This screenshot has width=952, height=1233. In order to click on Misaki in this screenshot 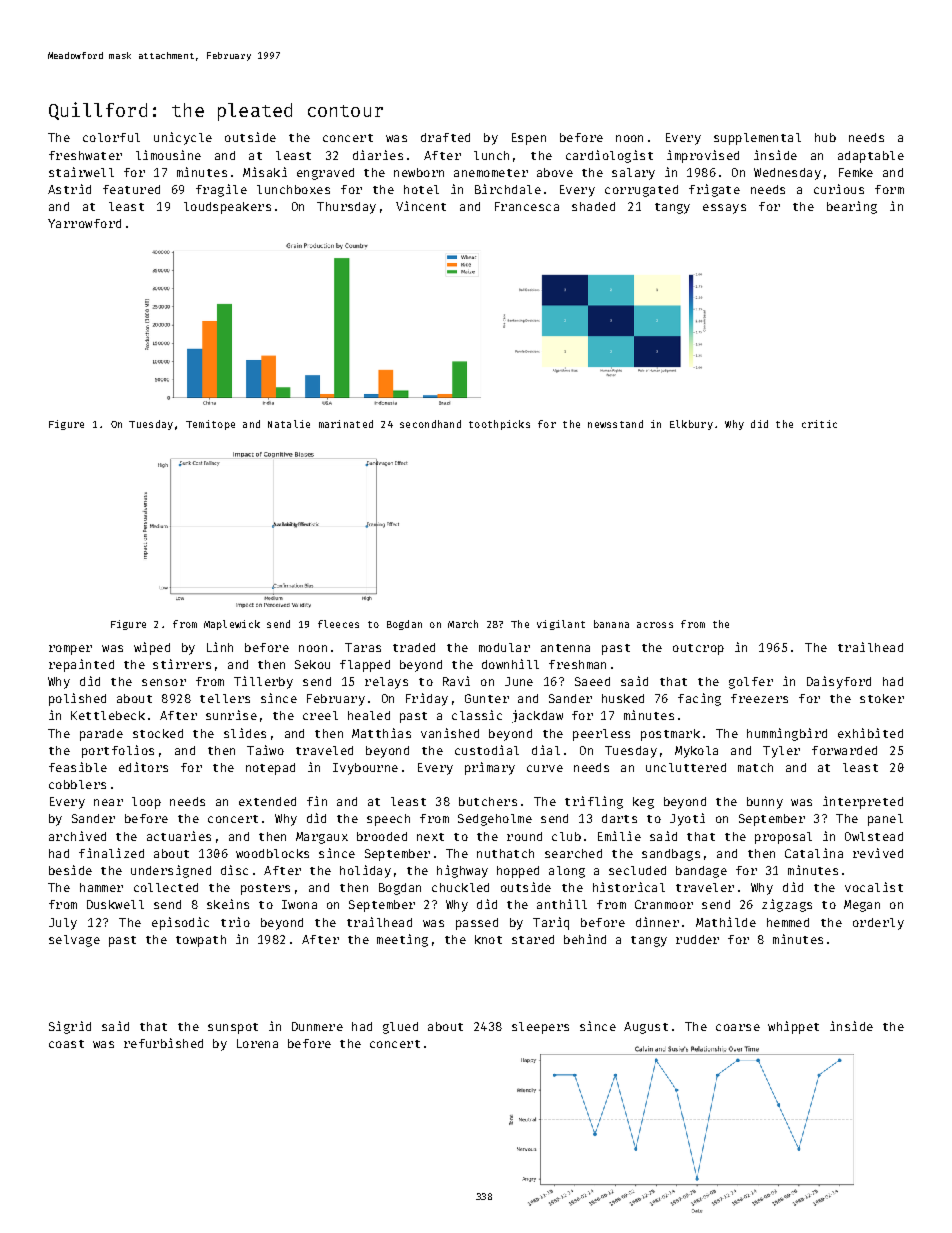, I will do `click(265, 172)`.
